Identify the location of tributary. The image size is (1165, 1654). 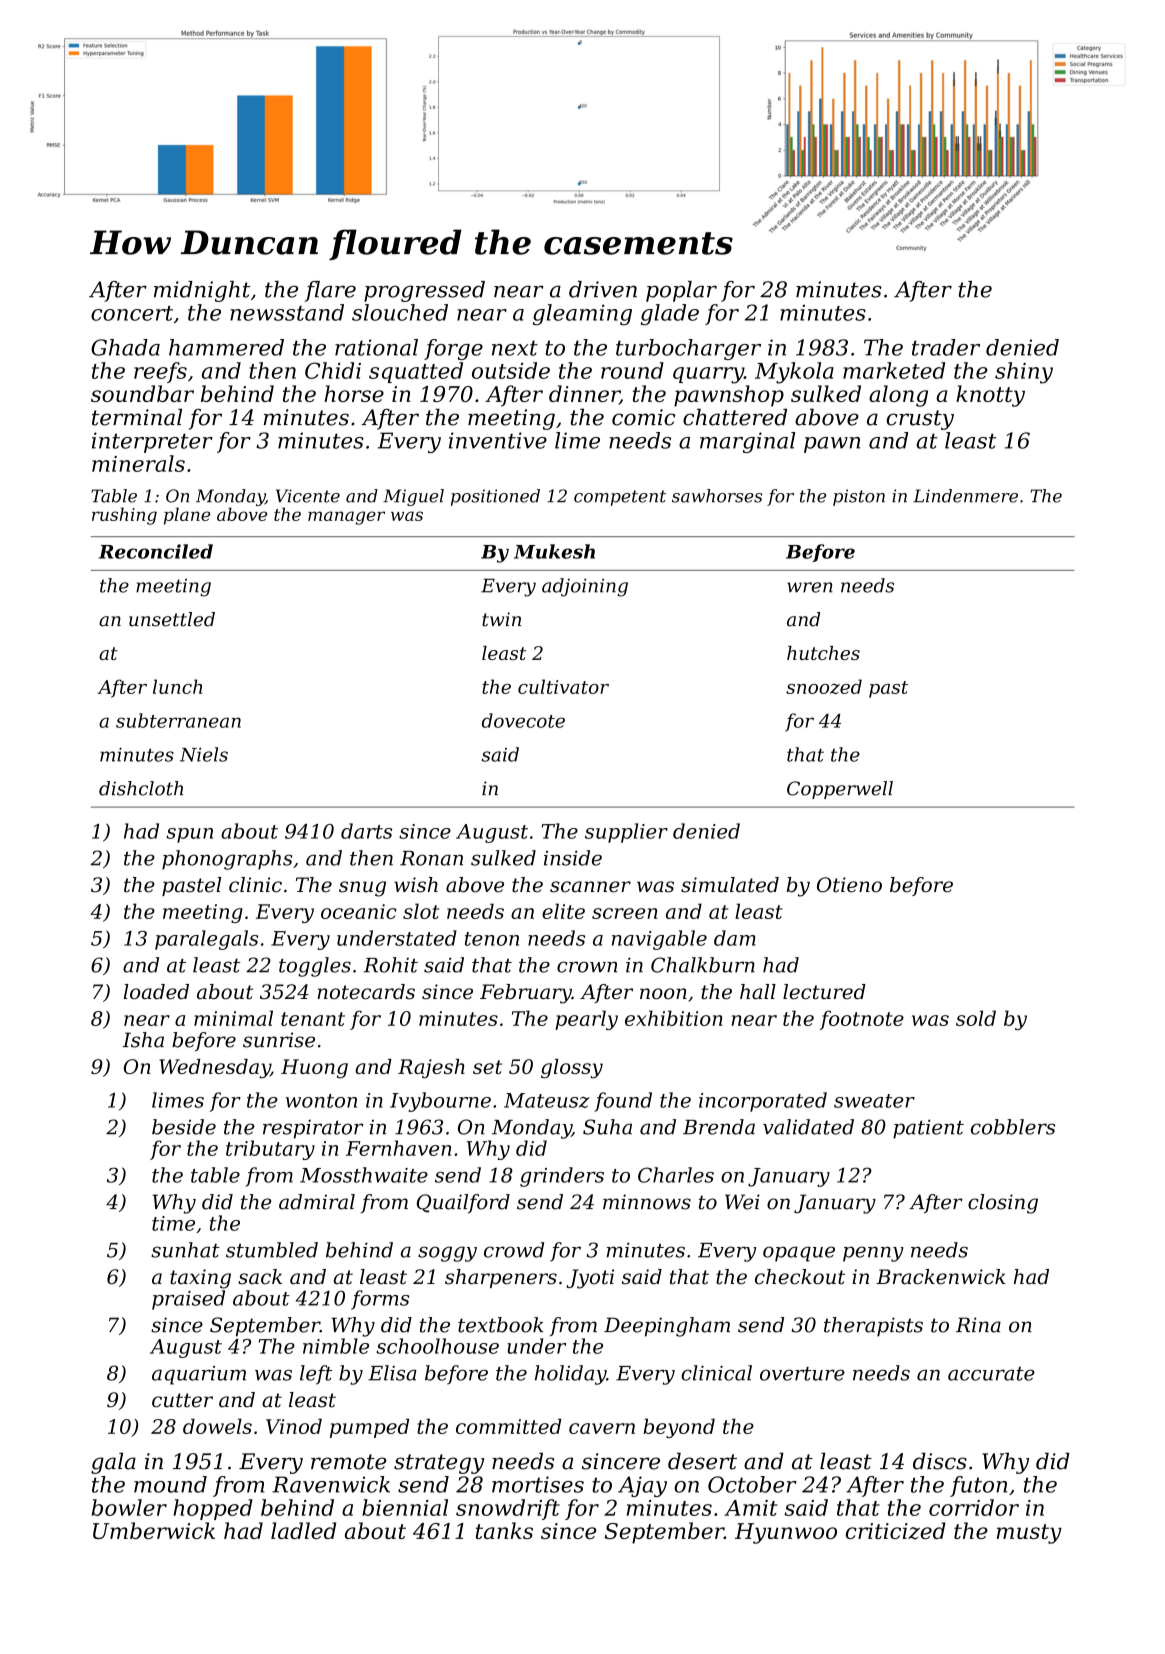
(270, 1150).
